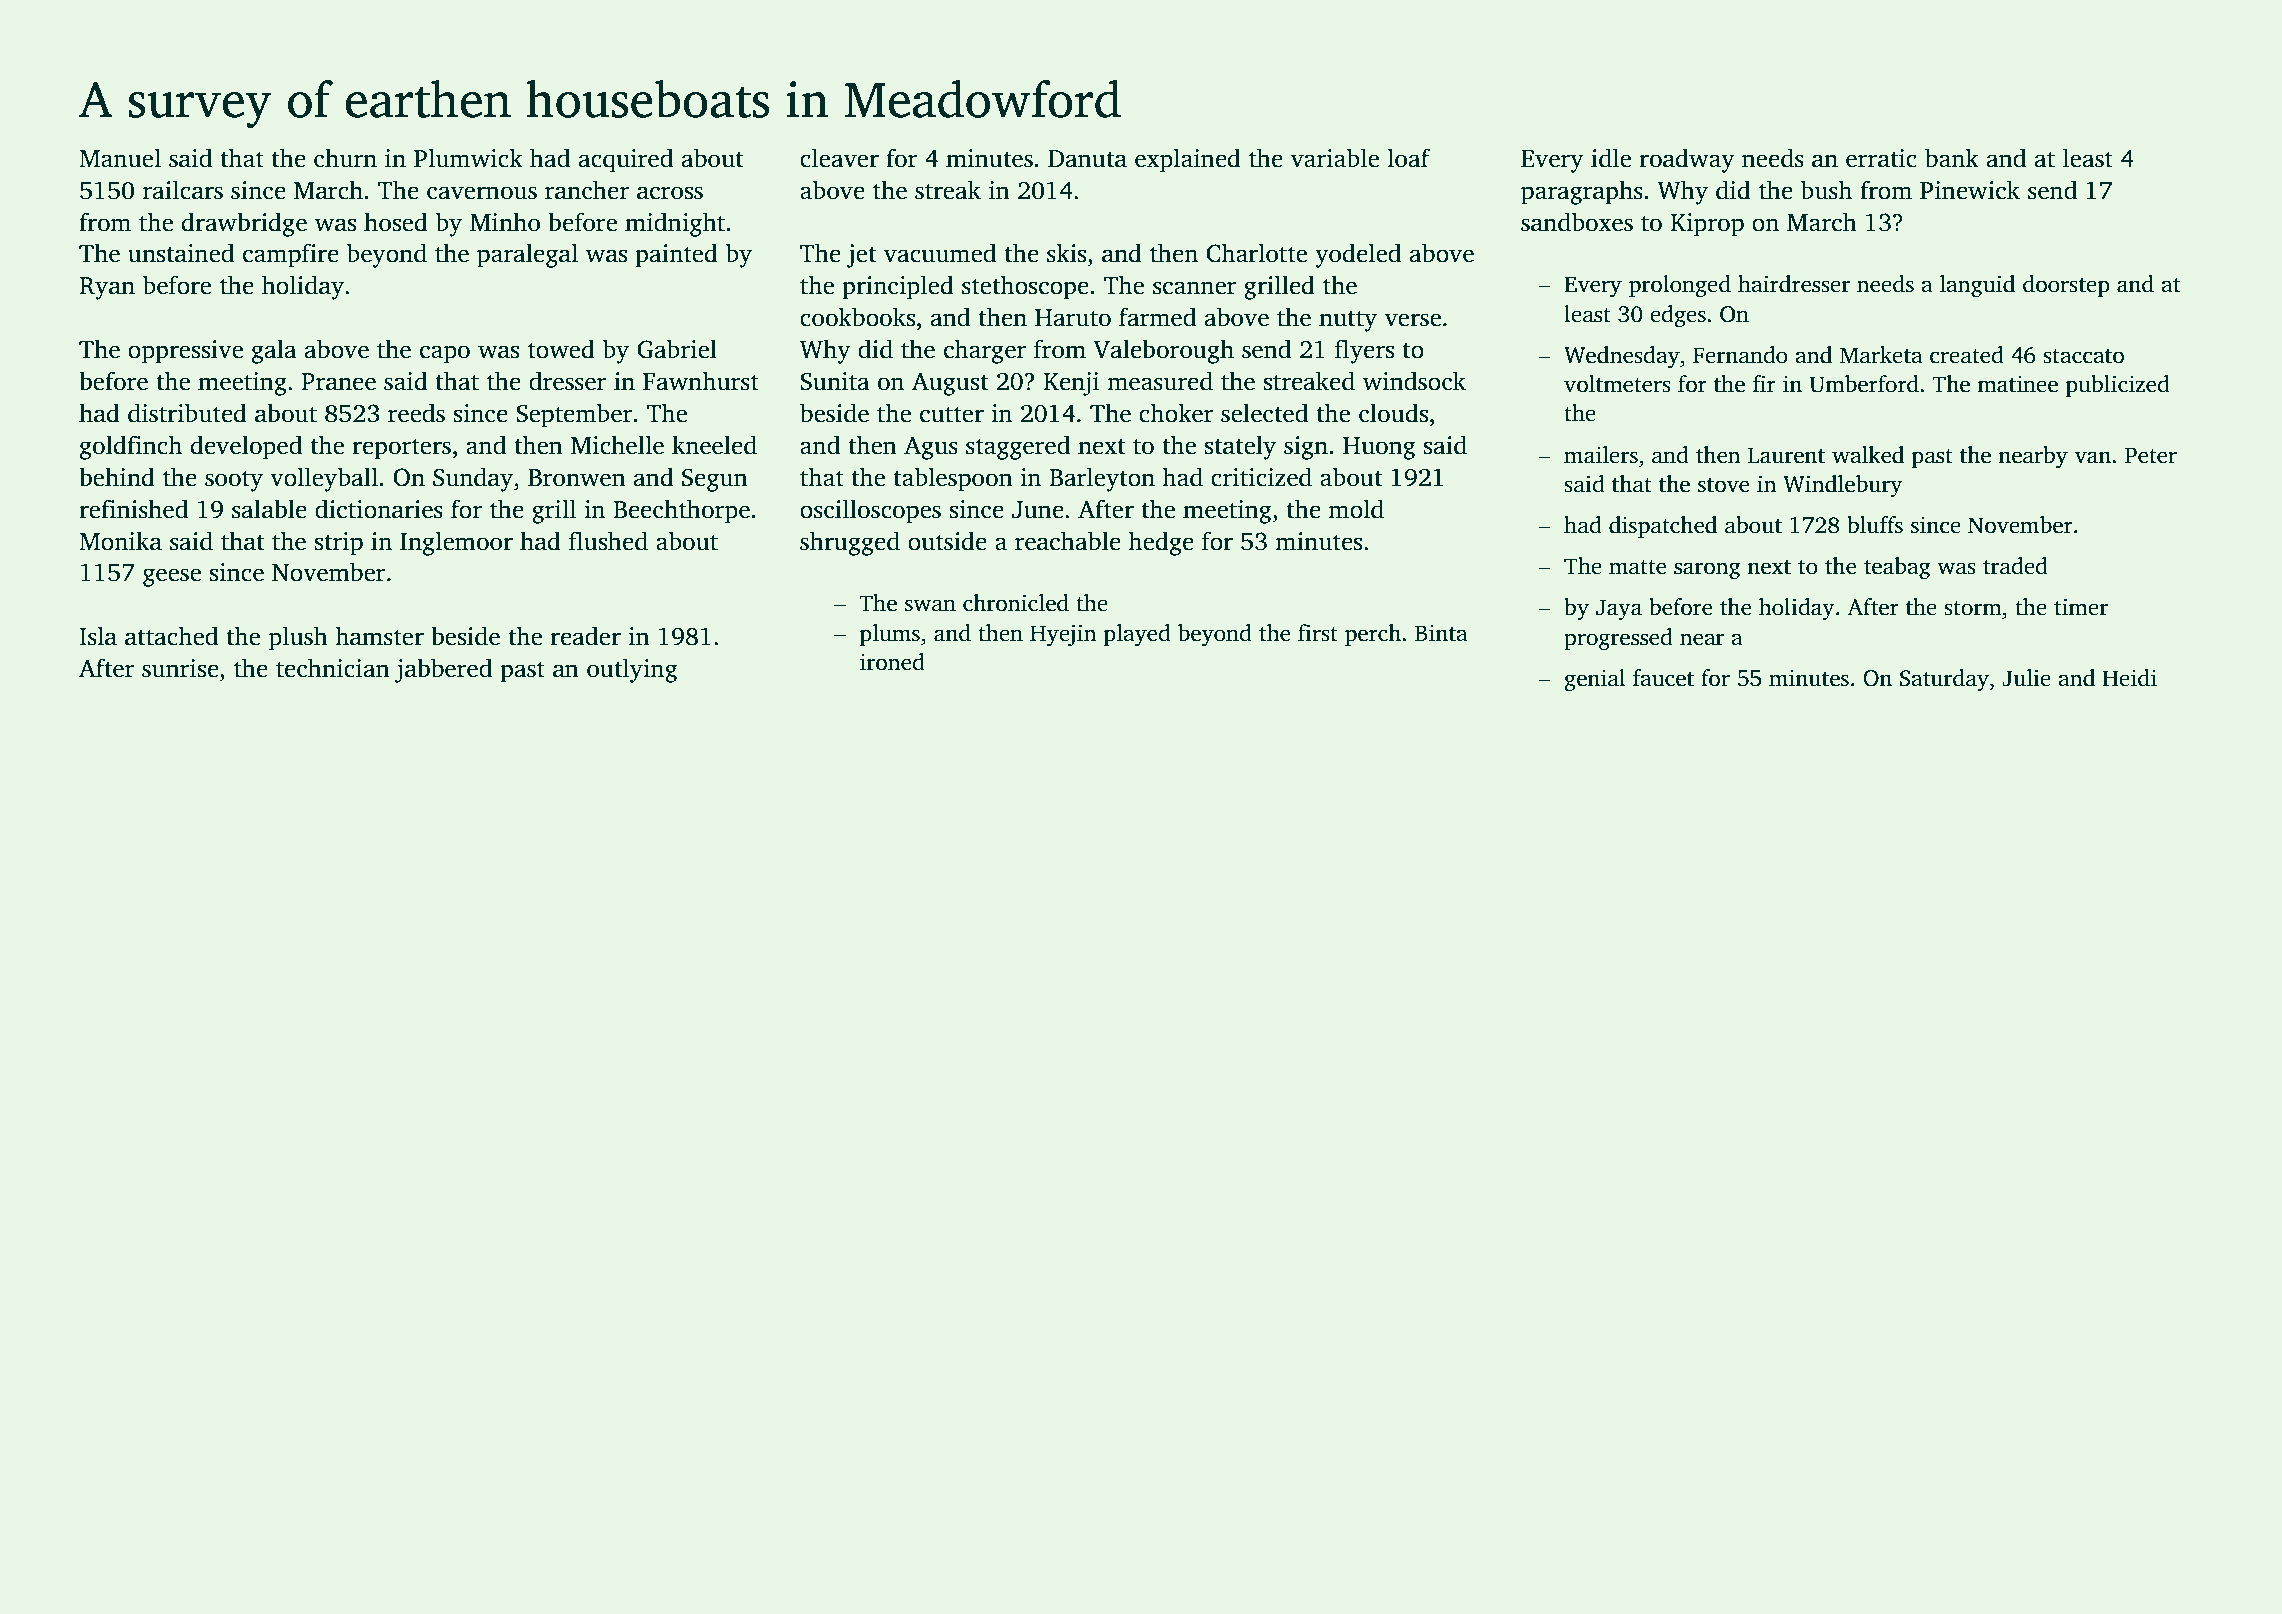 The width and height of the screenshot is (2282, 1614). Describe the element at coordinates (1261, 477) in the screenshot. I see `criticized` at that location.
